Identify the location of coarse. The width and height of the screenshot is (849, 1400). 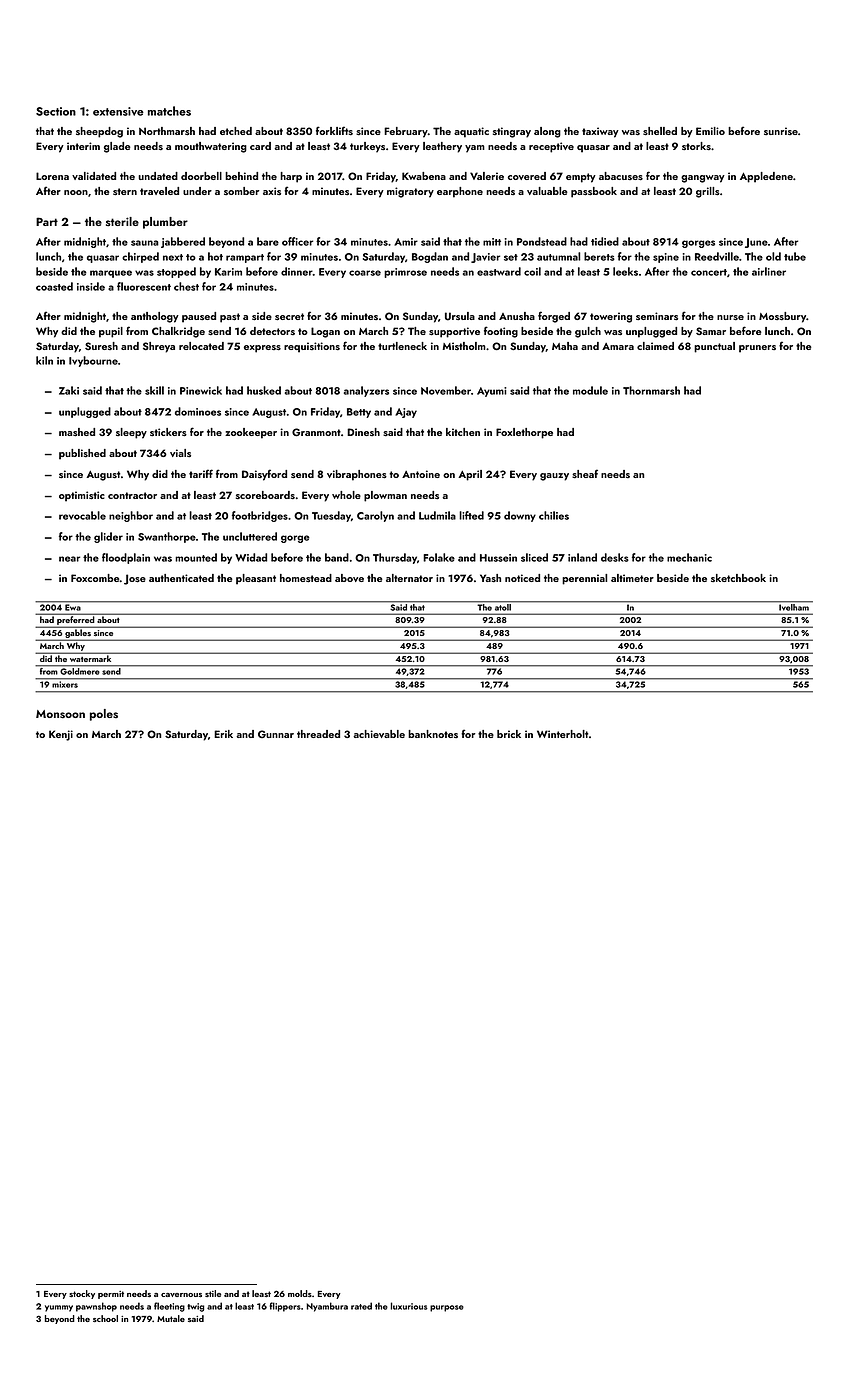
(365, 273).
